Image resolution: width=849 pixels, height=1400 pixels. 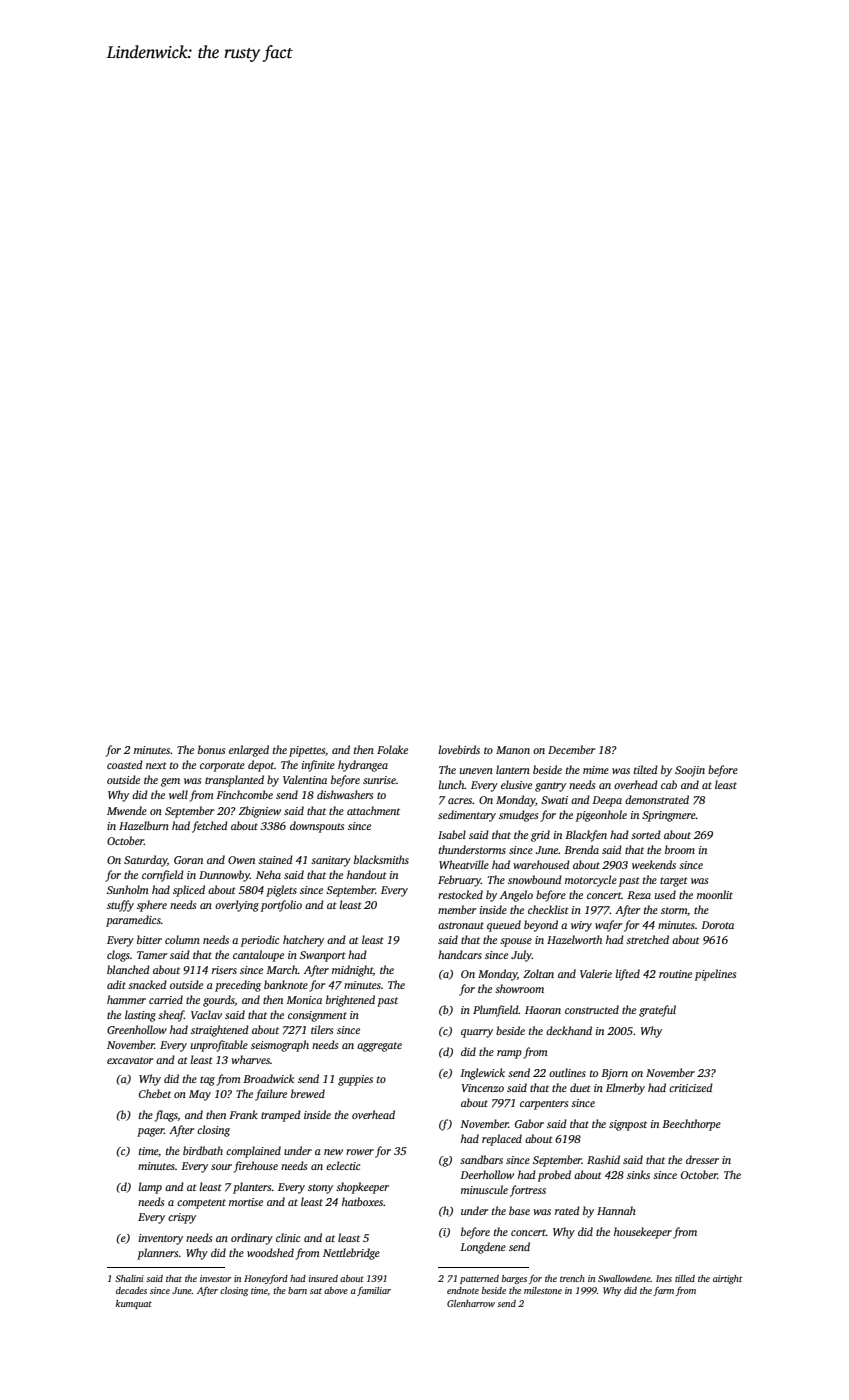 I want to click on Hannah, so click(x=616, y=1210).
